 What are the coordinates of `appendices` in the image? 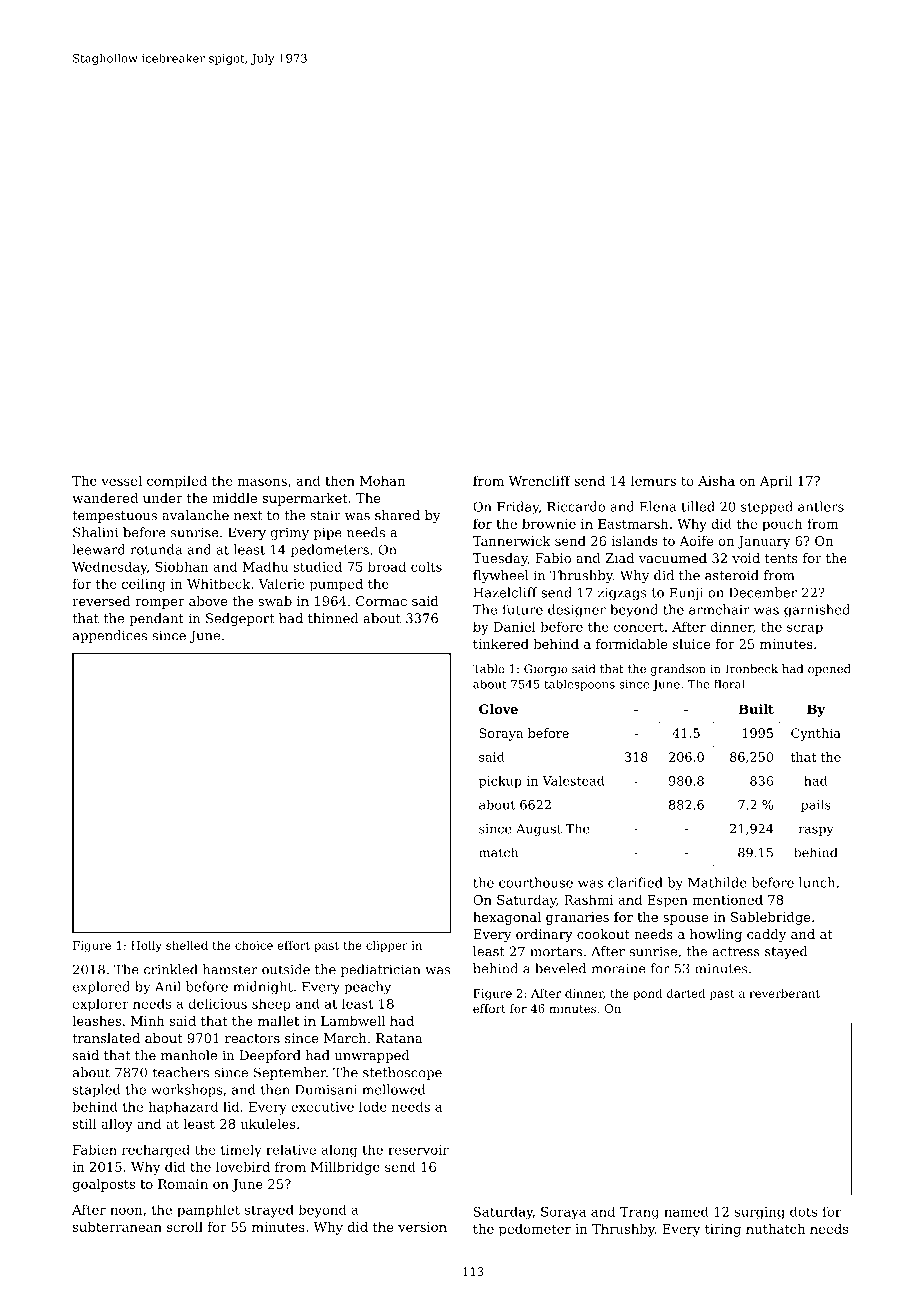 It's located at (110, 636).
